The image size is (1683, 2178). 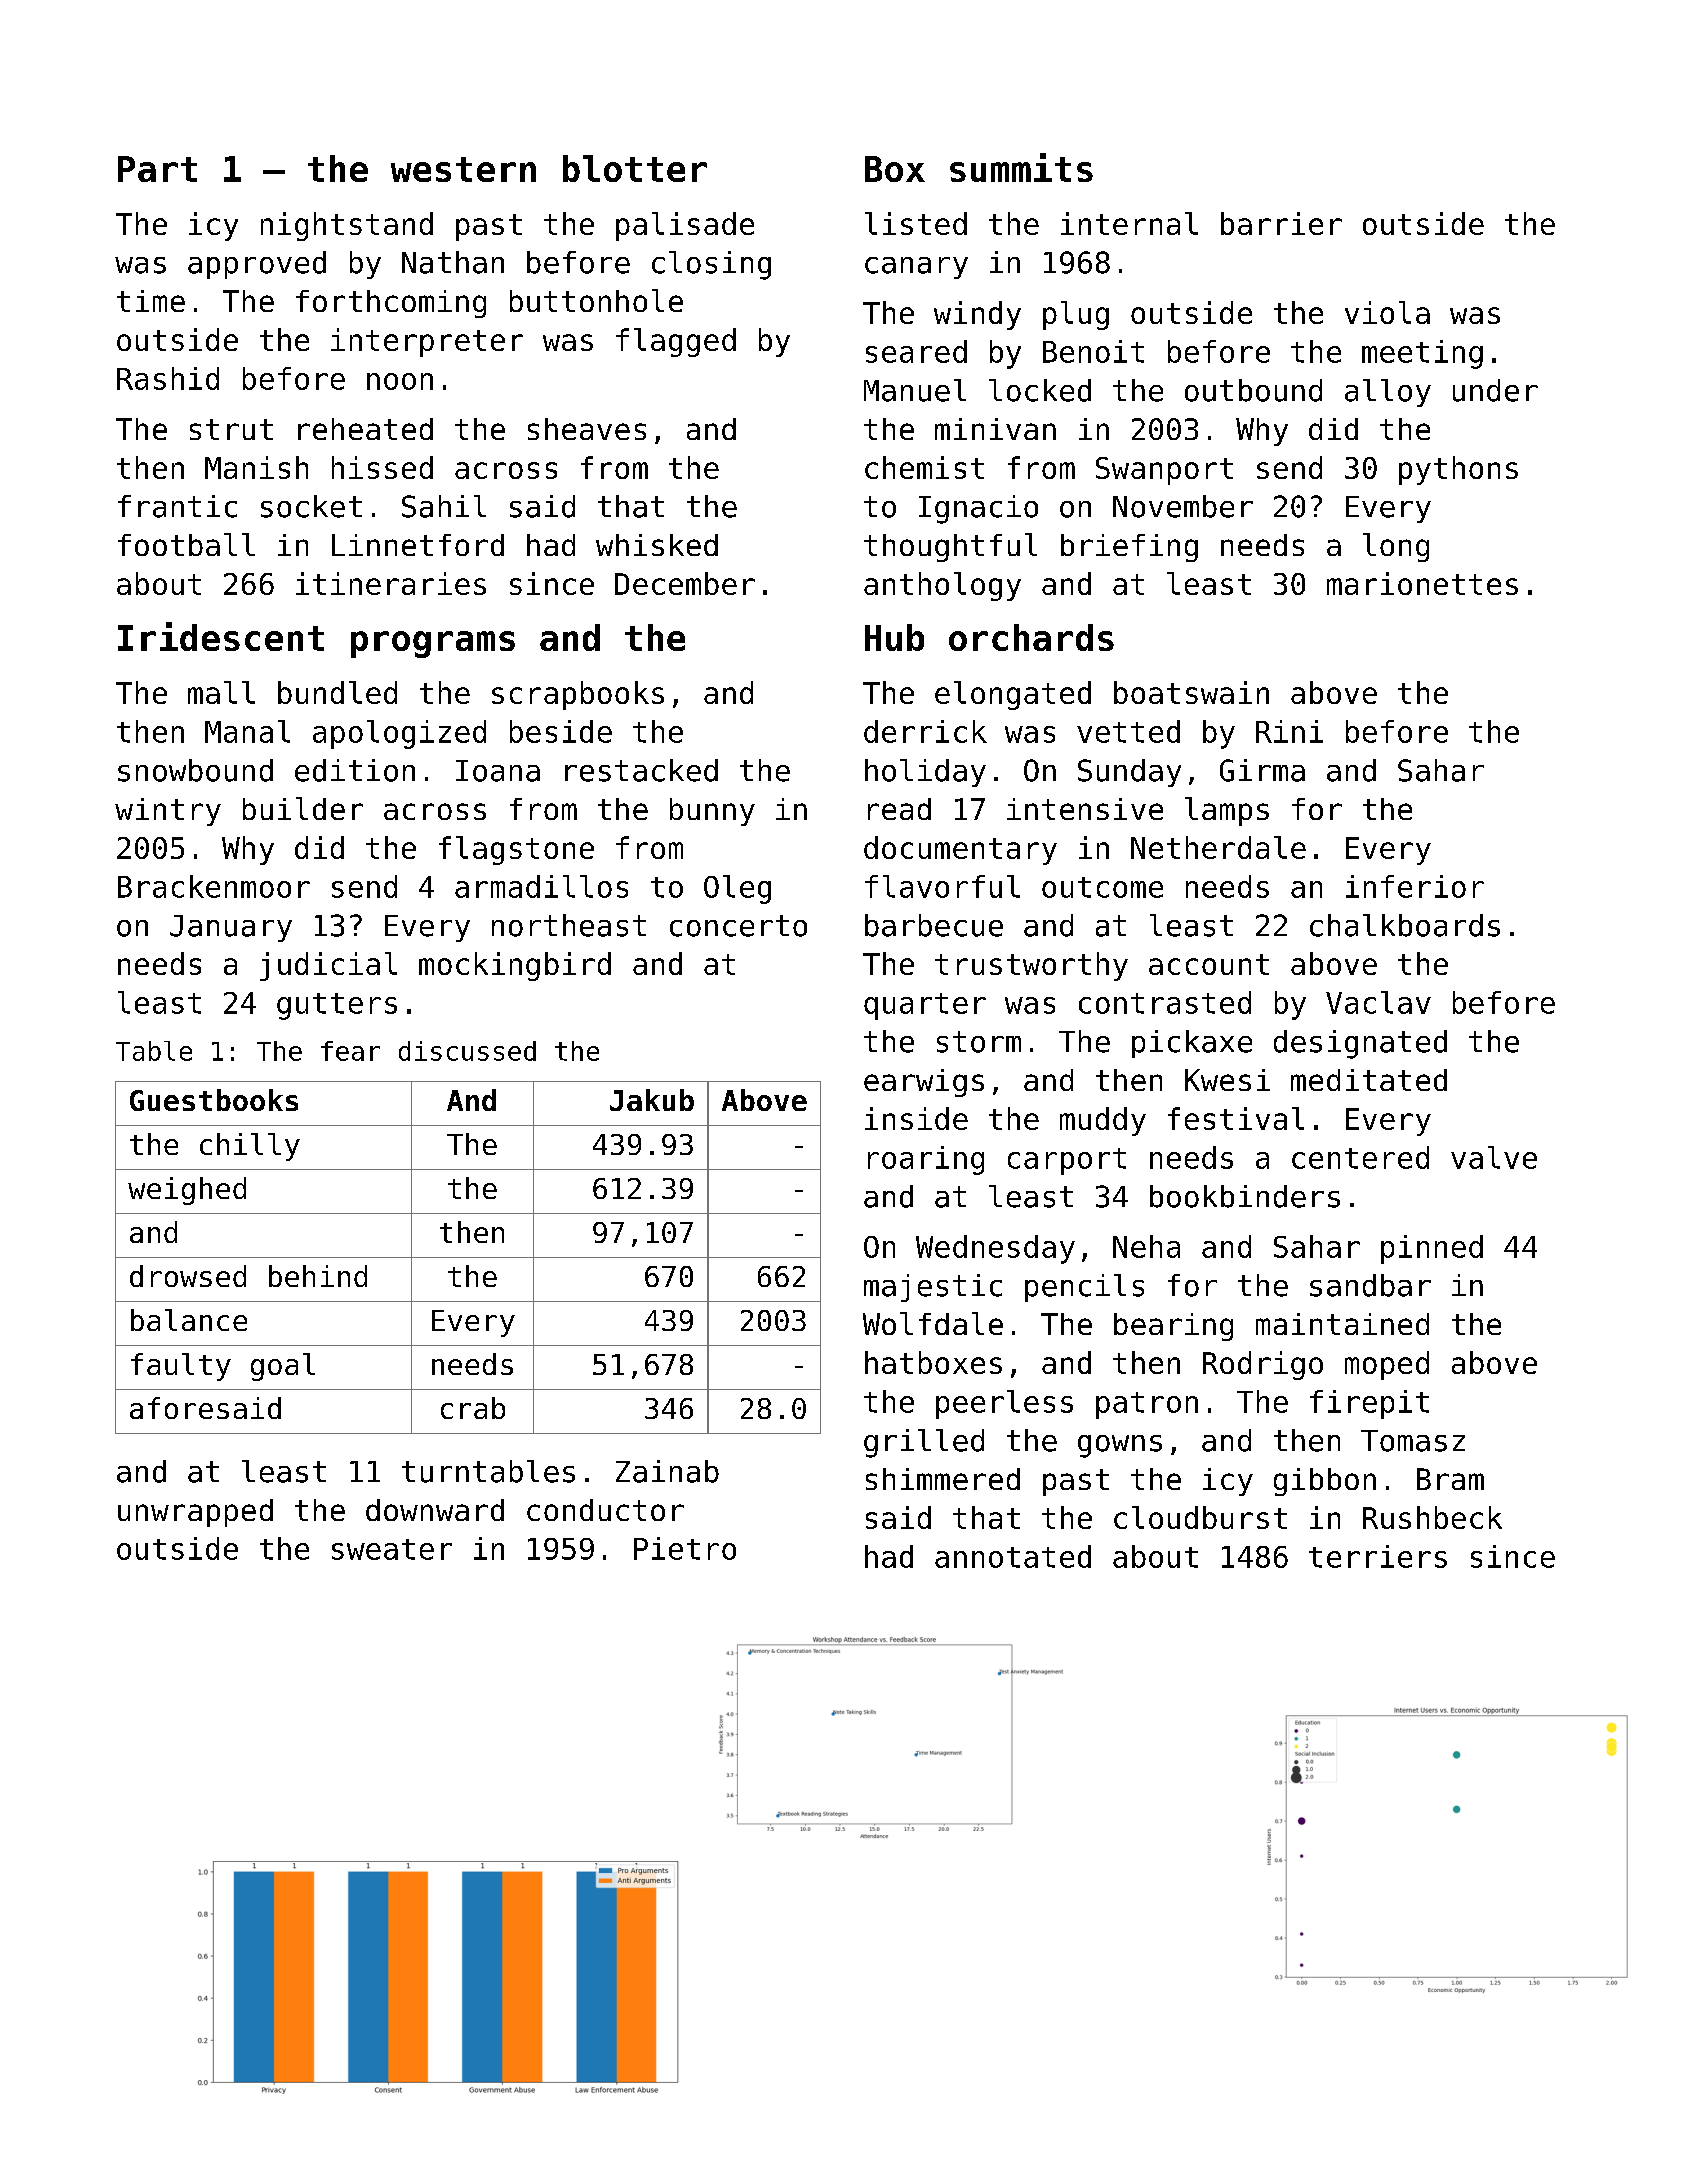 What do you see at coordinates (1494, 1157) in the screenshot?
I see `valve` at bounding box center [1494, 1157].
